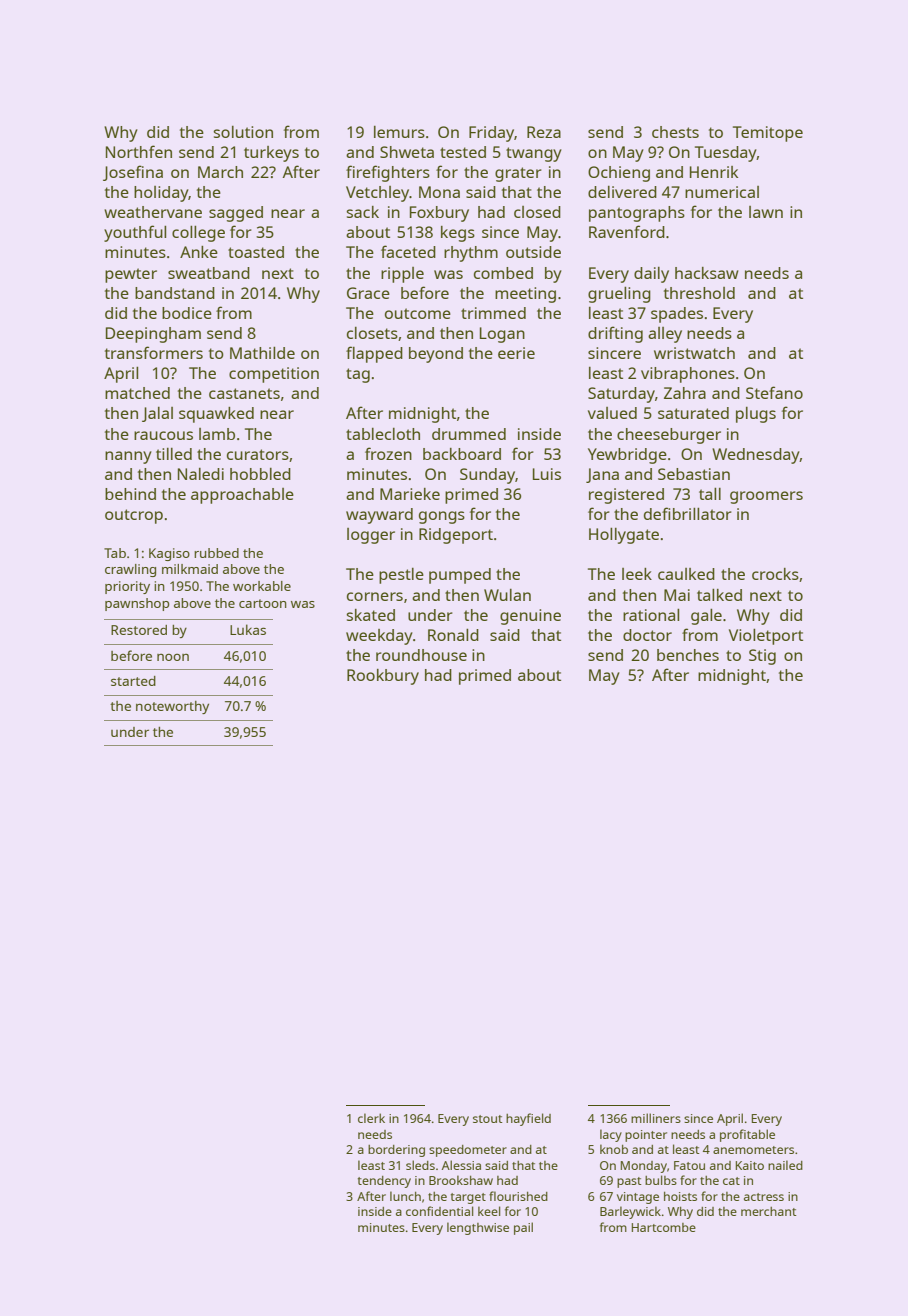 This screenshot has height=1316, width=908. What do you see at coordinates (462, 454) in the screenshot?
I see `backboard` at bounding box center [462, 454].
